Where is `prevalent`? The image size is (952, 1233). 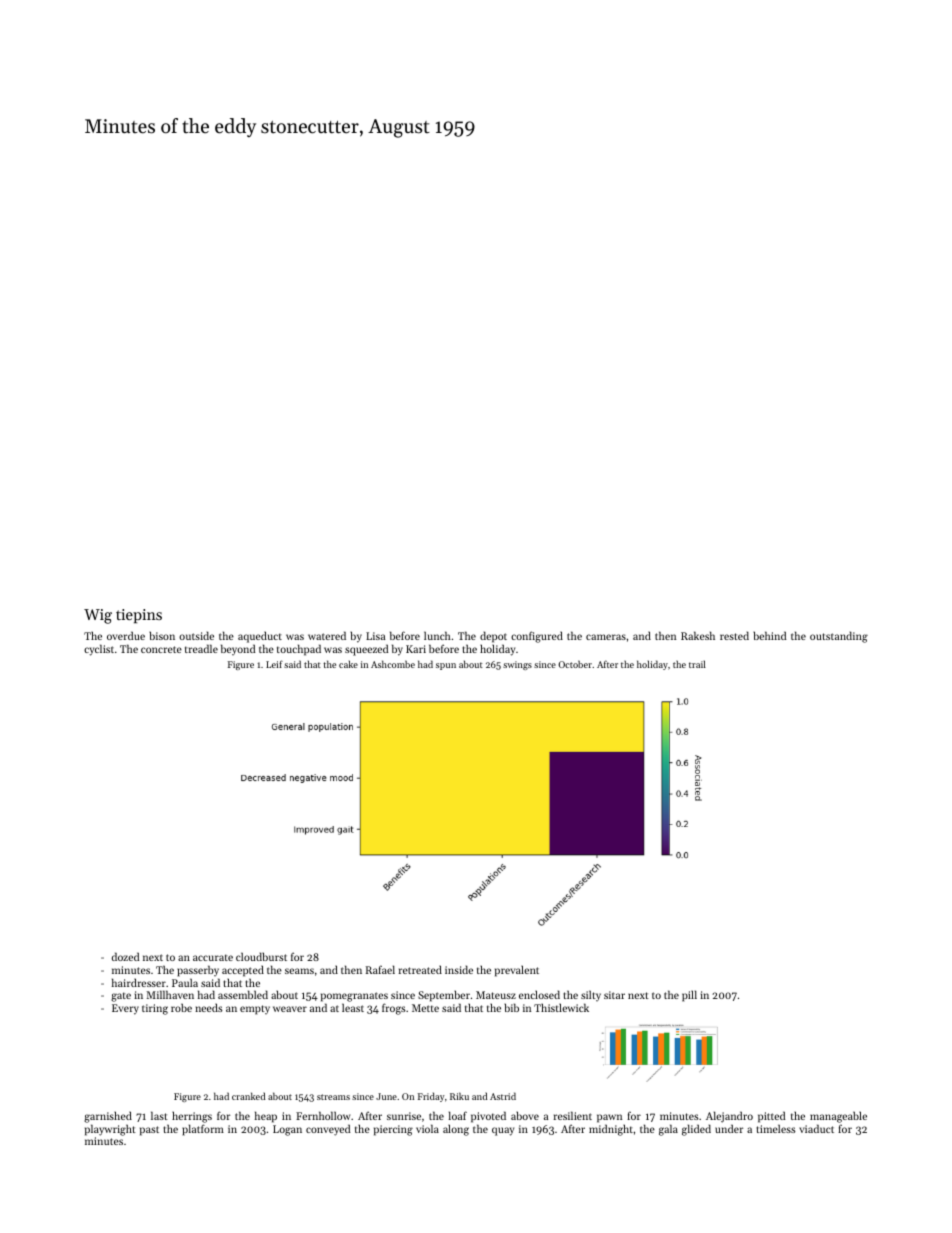
prevalent is located at coordinates (517, 971).
